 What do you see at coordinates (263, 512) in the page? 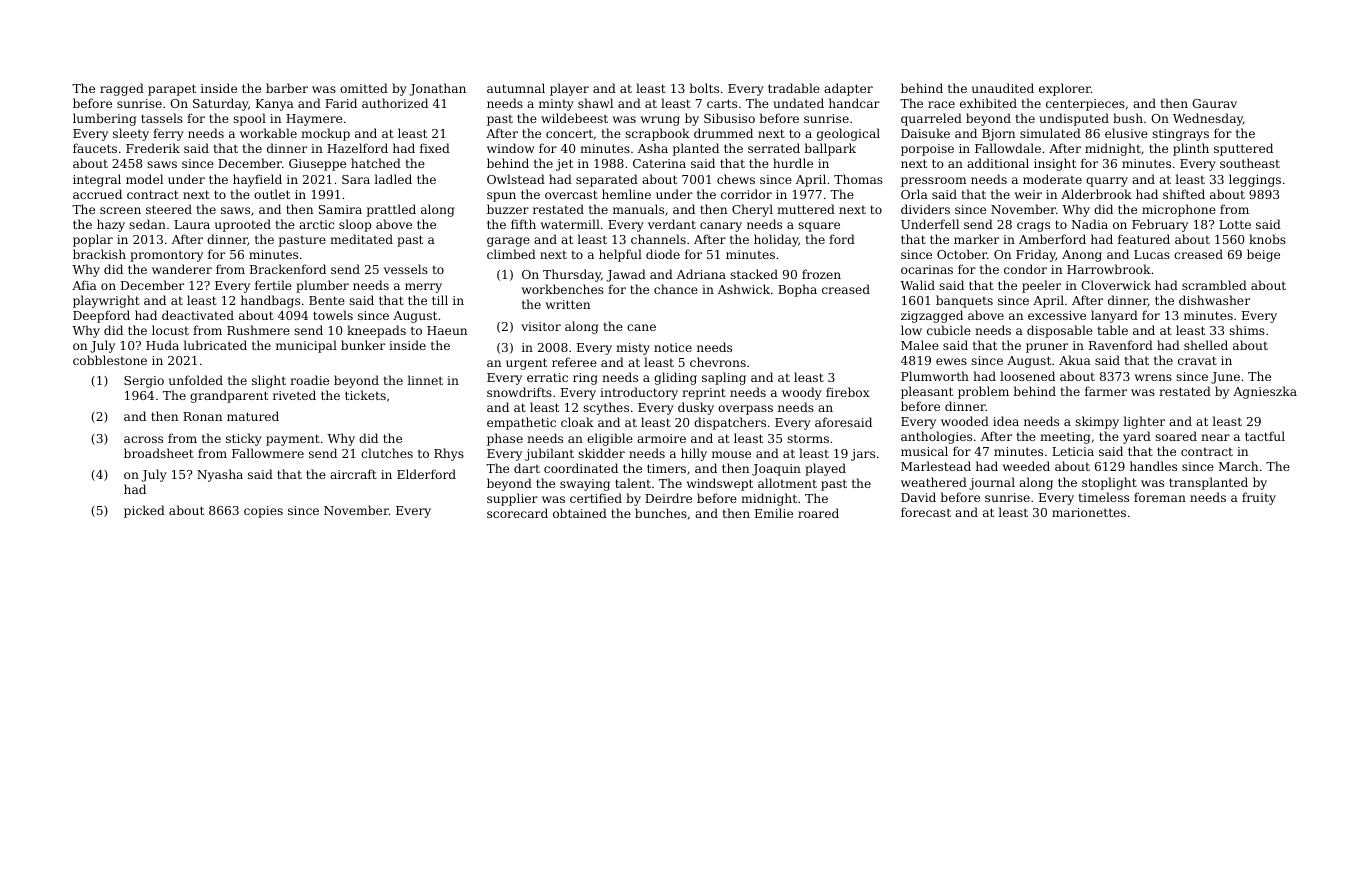
I see `copies` at bounding box center [263, 512].
